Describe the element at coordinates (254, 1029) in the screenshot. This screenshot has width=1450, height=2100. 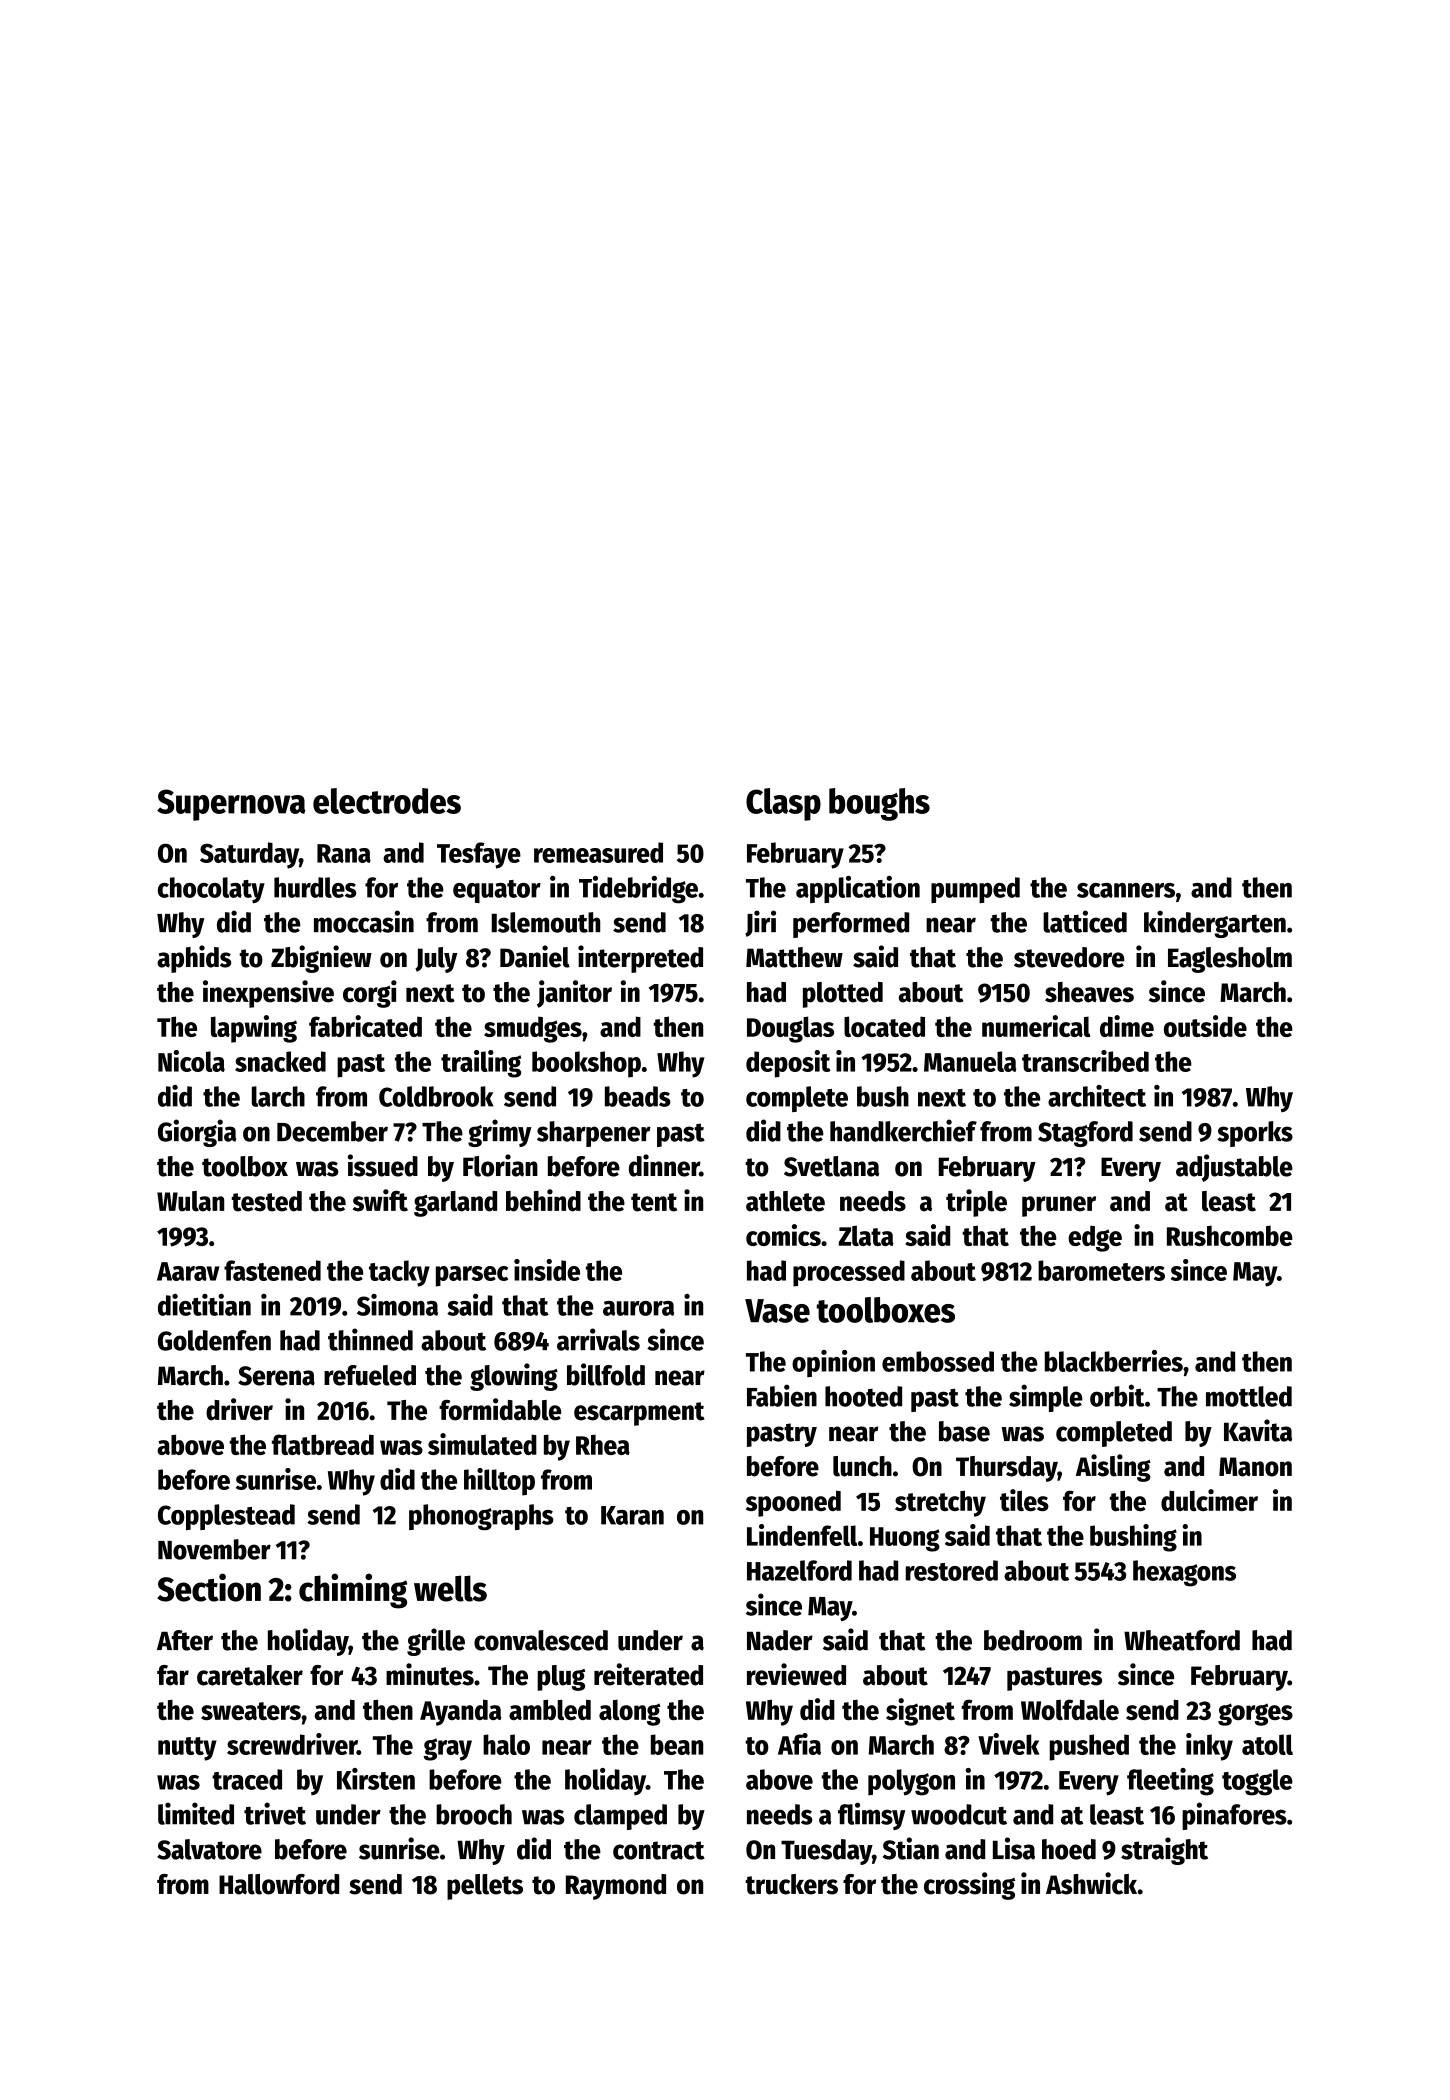
I see `lapwing` at that location.
